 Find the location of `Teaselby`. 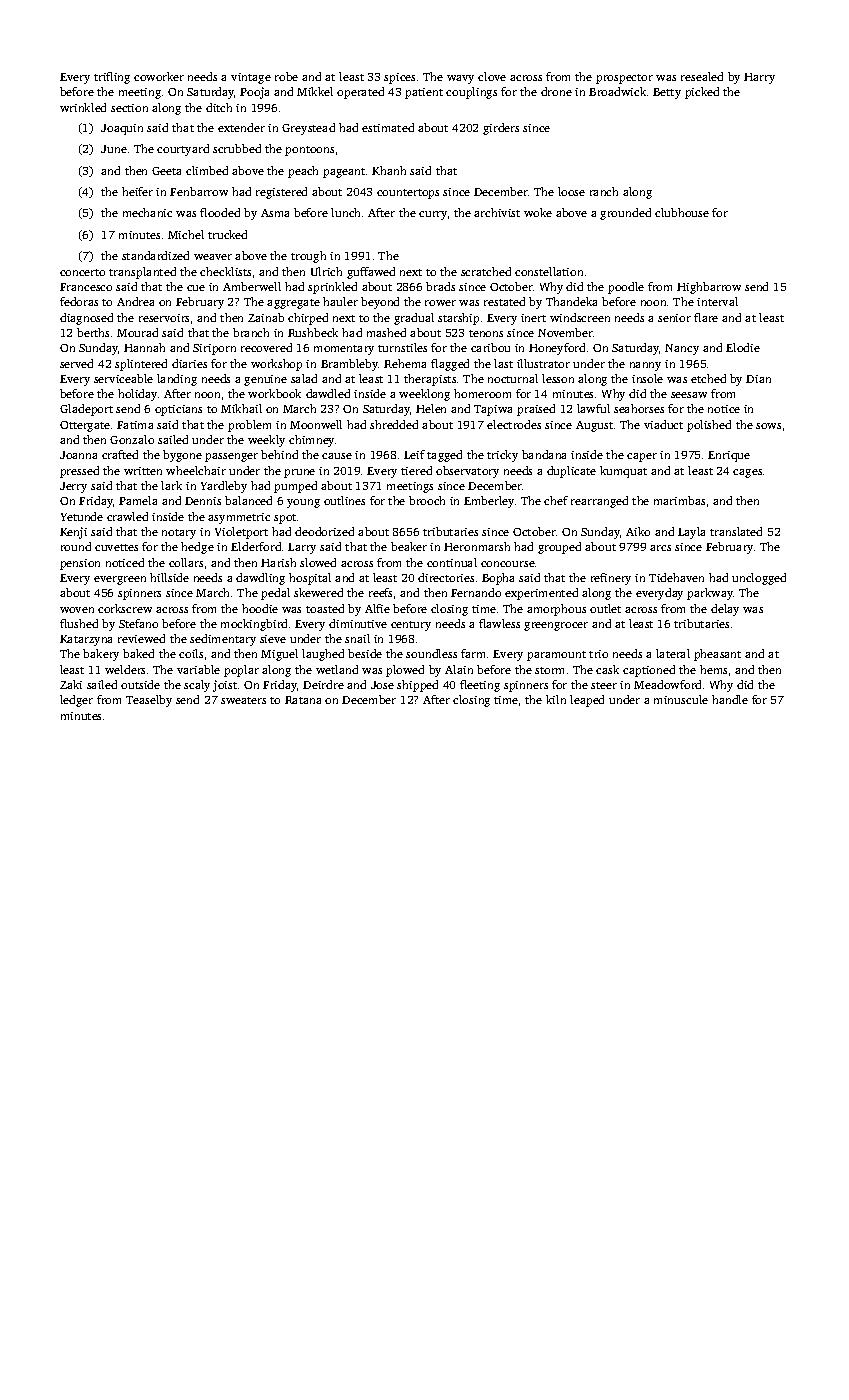

Teaselby is located at coordinates (149, 701).
